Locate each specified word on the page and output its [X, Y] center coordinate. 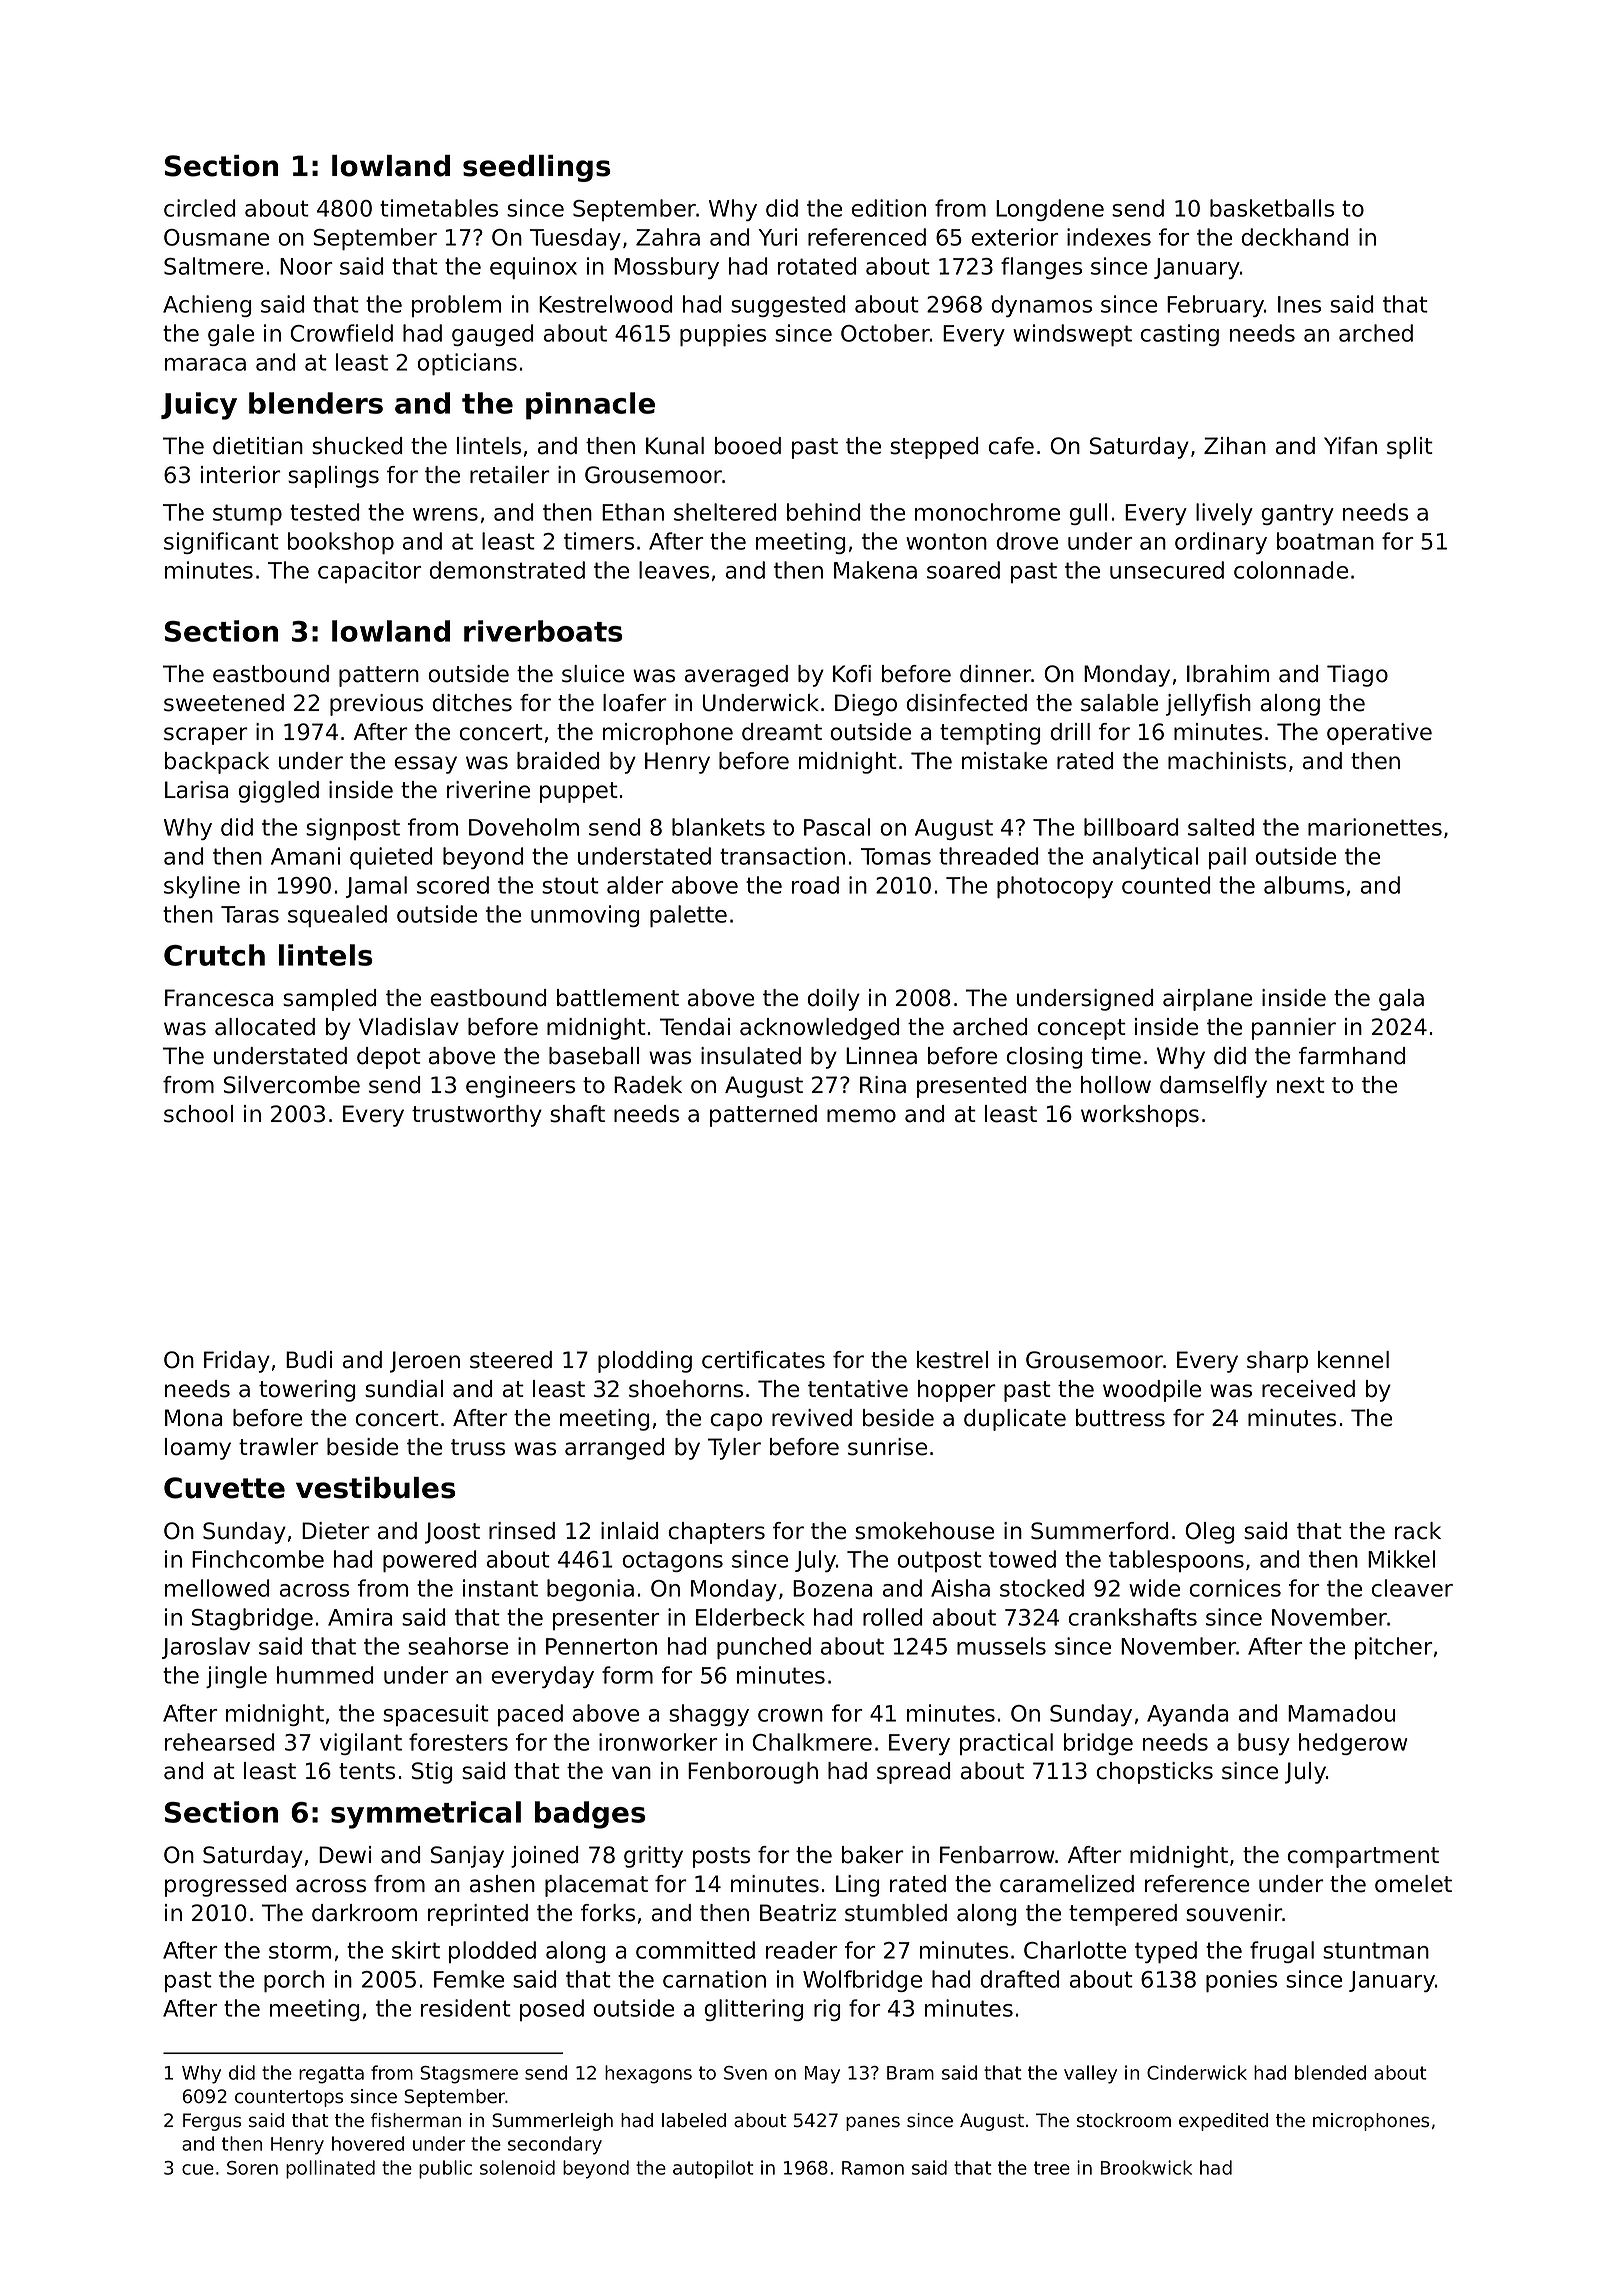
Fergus [212, 2122]
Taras [250, 914]
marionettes [1375, 827]
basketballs [1272, 208]
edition [888, 208]
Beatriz [798, 1913]
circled [200, 208]
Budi [309, 1360]
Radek [648, 1085]
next [1301, 1085]
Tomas [896, 856]
